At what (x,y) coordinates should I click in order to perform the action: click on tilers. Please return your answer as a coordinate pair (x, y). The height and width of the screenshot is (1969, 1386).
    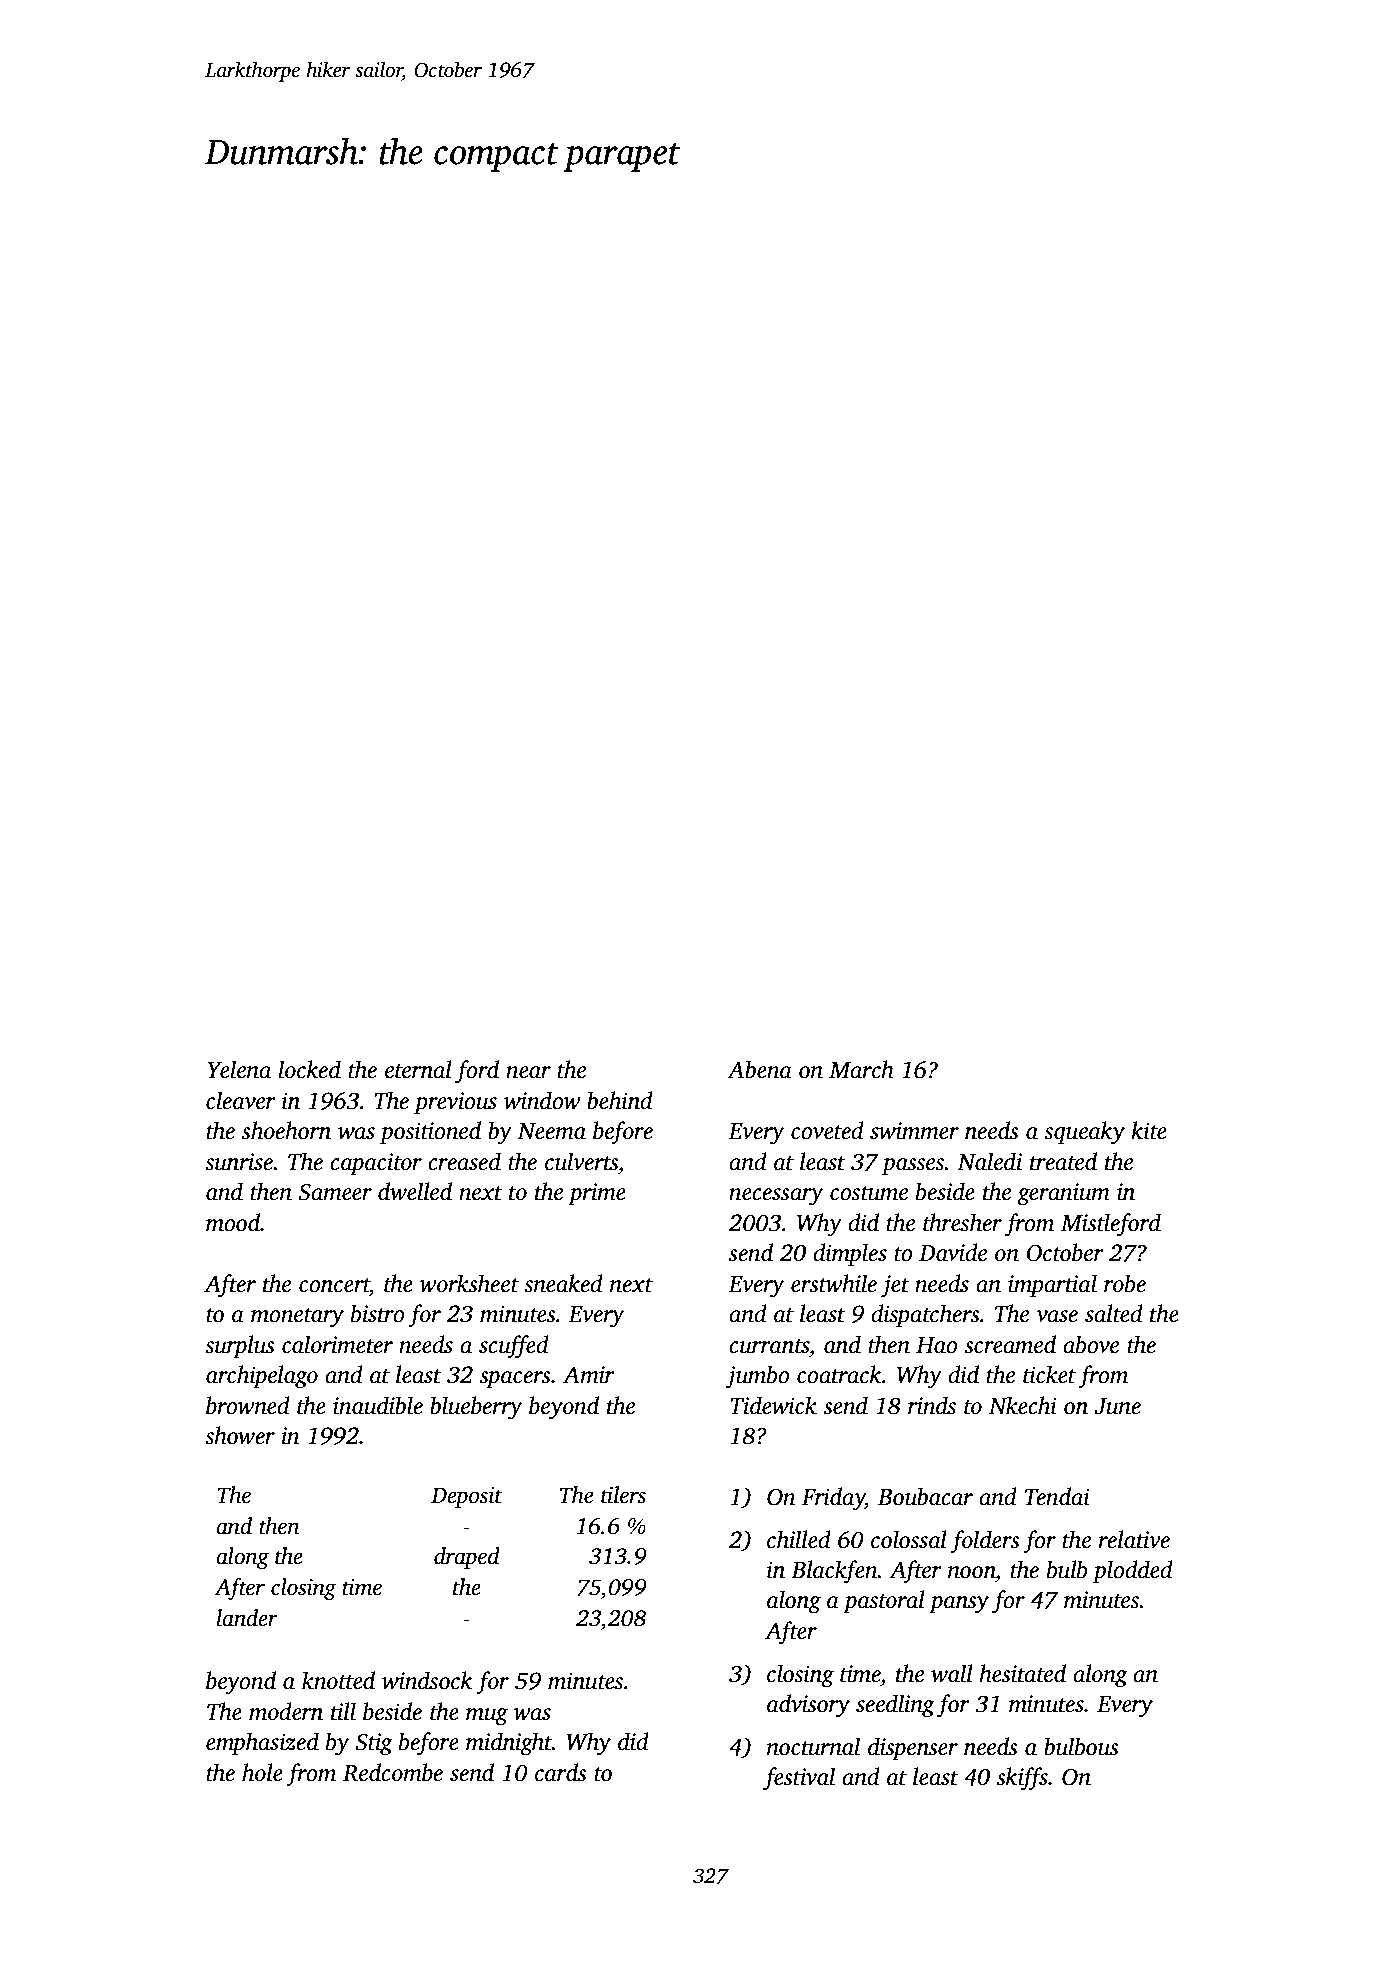
    Looking at the image, I should click on (623, 1495).
